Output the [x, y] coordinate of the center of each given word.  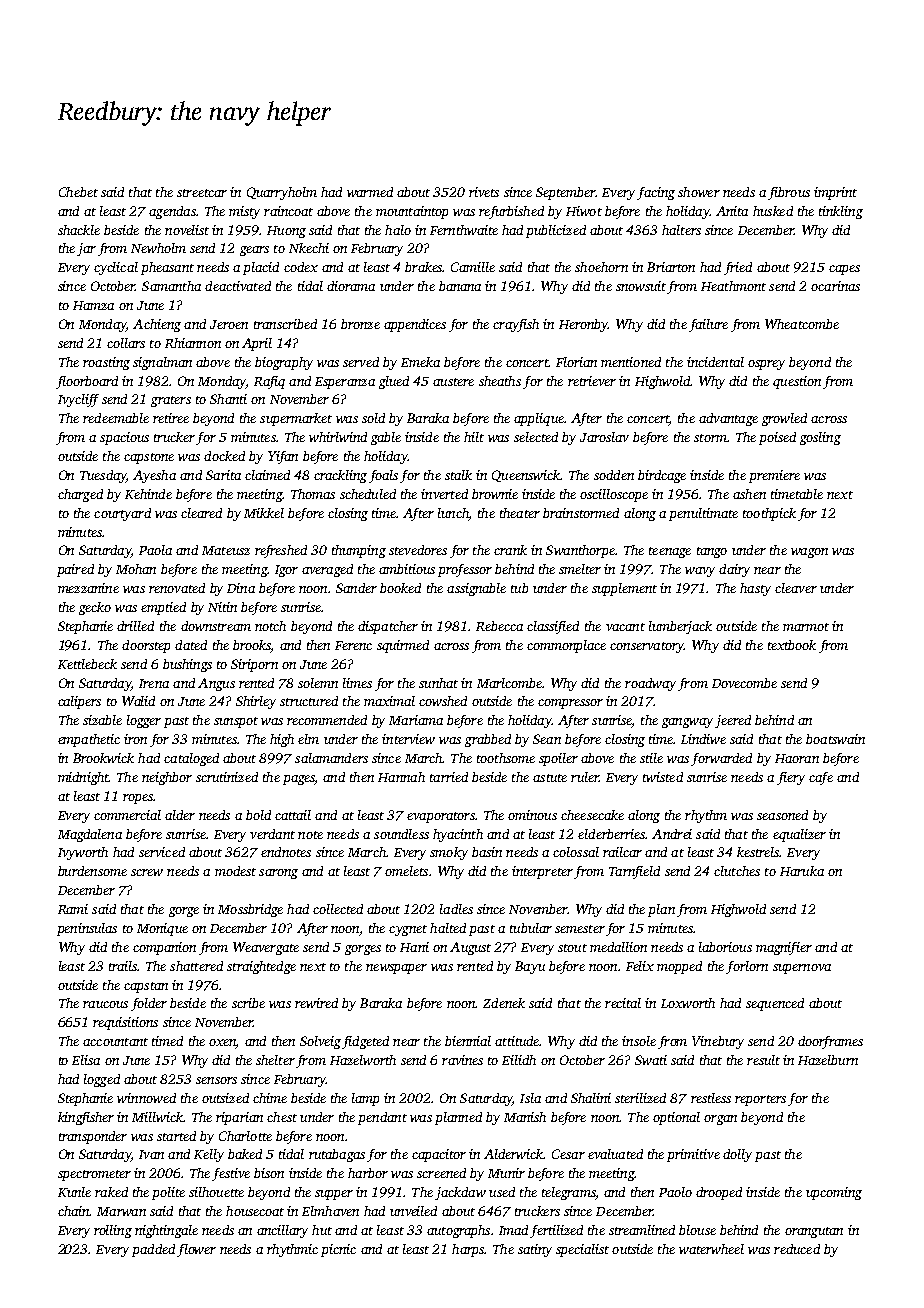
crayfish [516, 325]
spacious [124, 438]
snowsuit [641, 286]
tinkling [841, 212]
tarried [449, 777]
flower [196, 1250]
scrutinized [227, 777]
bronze [360, 324]
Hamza [93, 305]
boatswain [835, 739]
